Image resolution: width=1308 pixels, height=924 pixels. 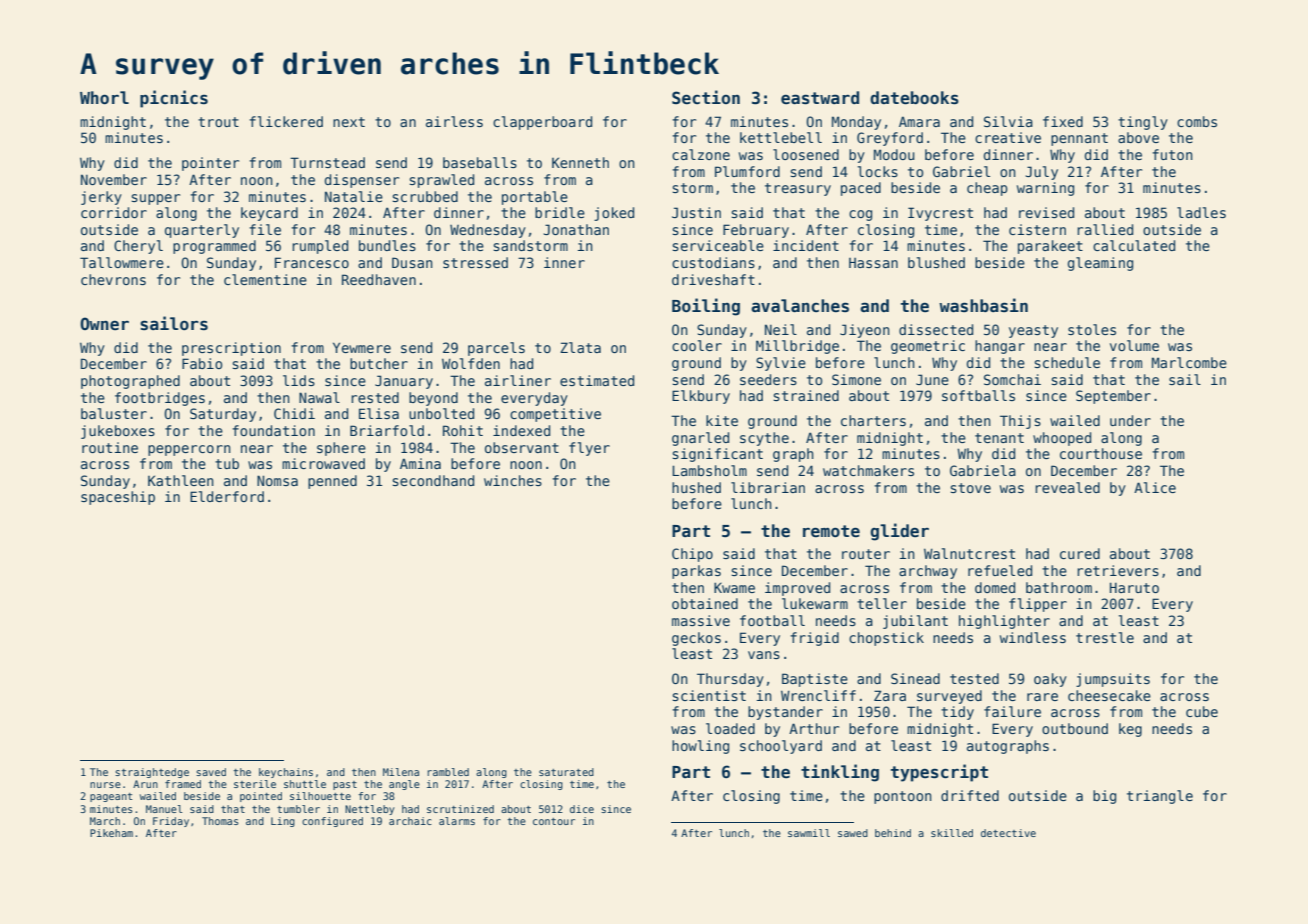 What do you see at coordinates (692, 555) in the screenshot?
I see `Chipo` at bounding box center [692, 555].
